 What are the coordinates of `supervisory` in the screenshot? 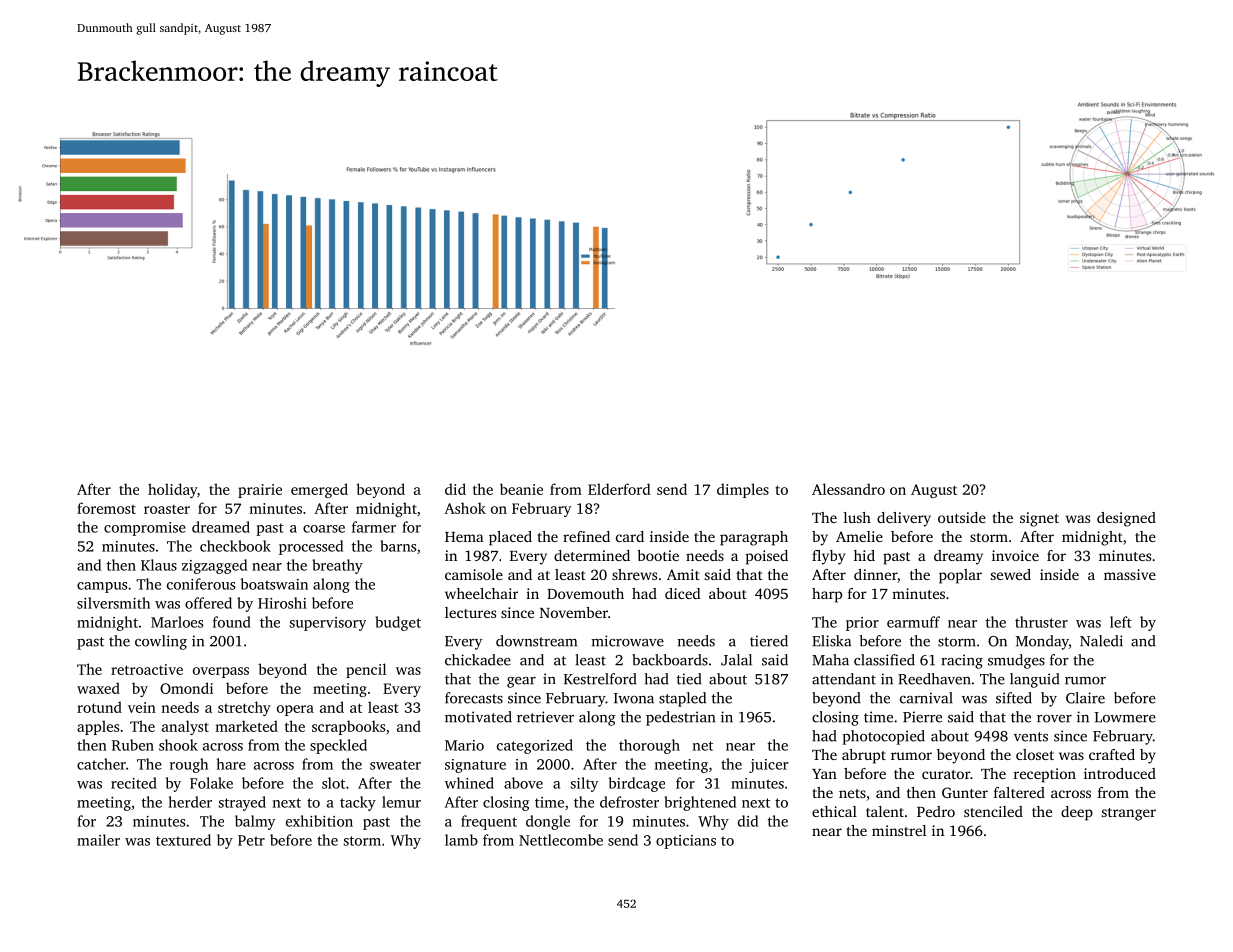 It's located at (328, 624).
